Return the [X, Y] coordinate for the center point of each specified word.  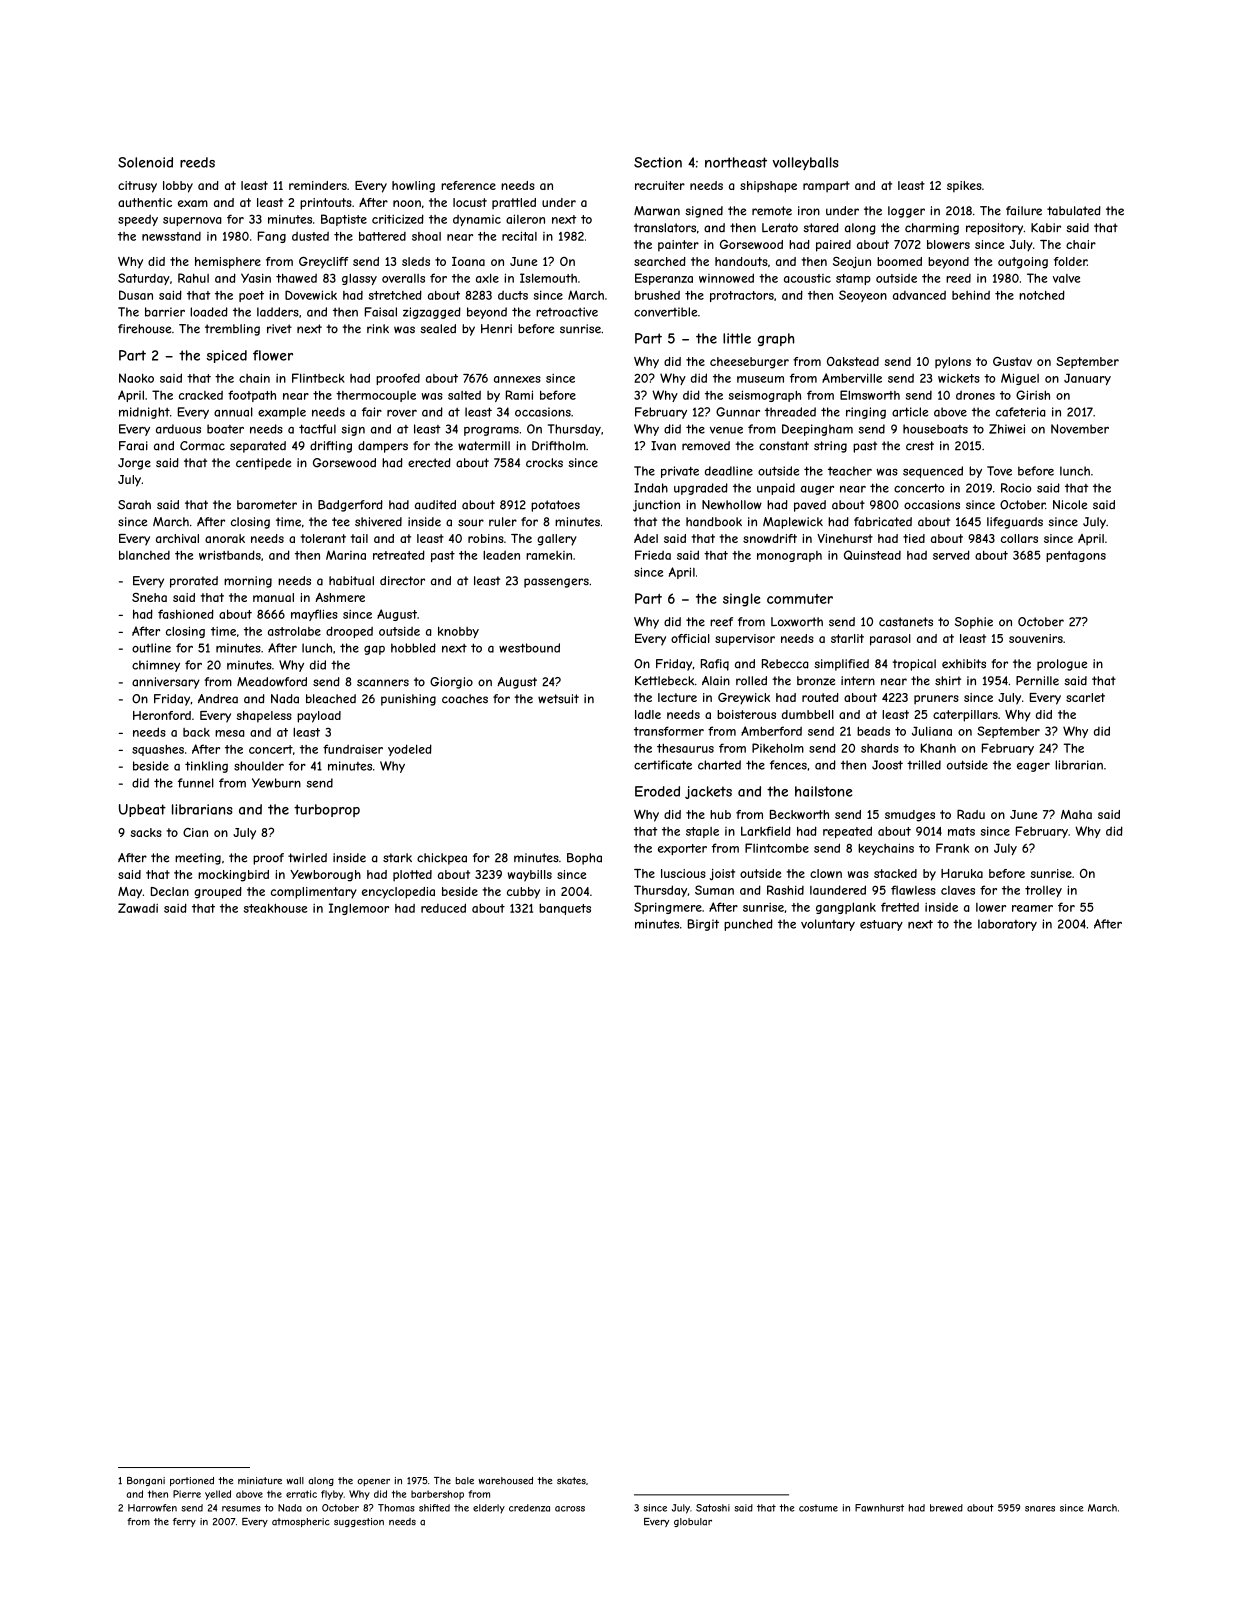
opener [373, 1482]
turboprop [327, 810]
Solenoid [145, 162]
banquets [565, 909]
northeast [736, 162]
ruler [503, 522]
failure [1024, 211]
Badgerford [350, 506]
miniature [260, 1481]
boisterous [746, 714]
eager [1033, 767]
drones [975, 395]
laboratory [1007, 925]
